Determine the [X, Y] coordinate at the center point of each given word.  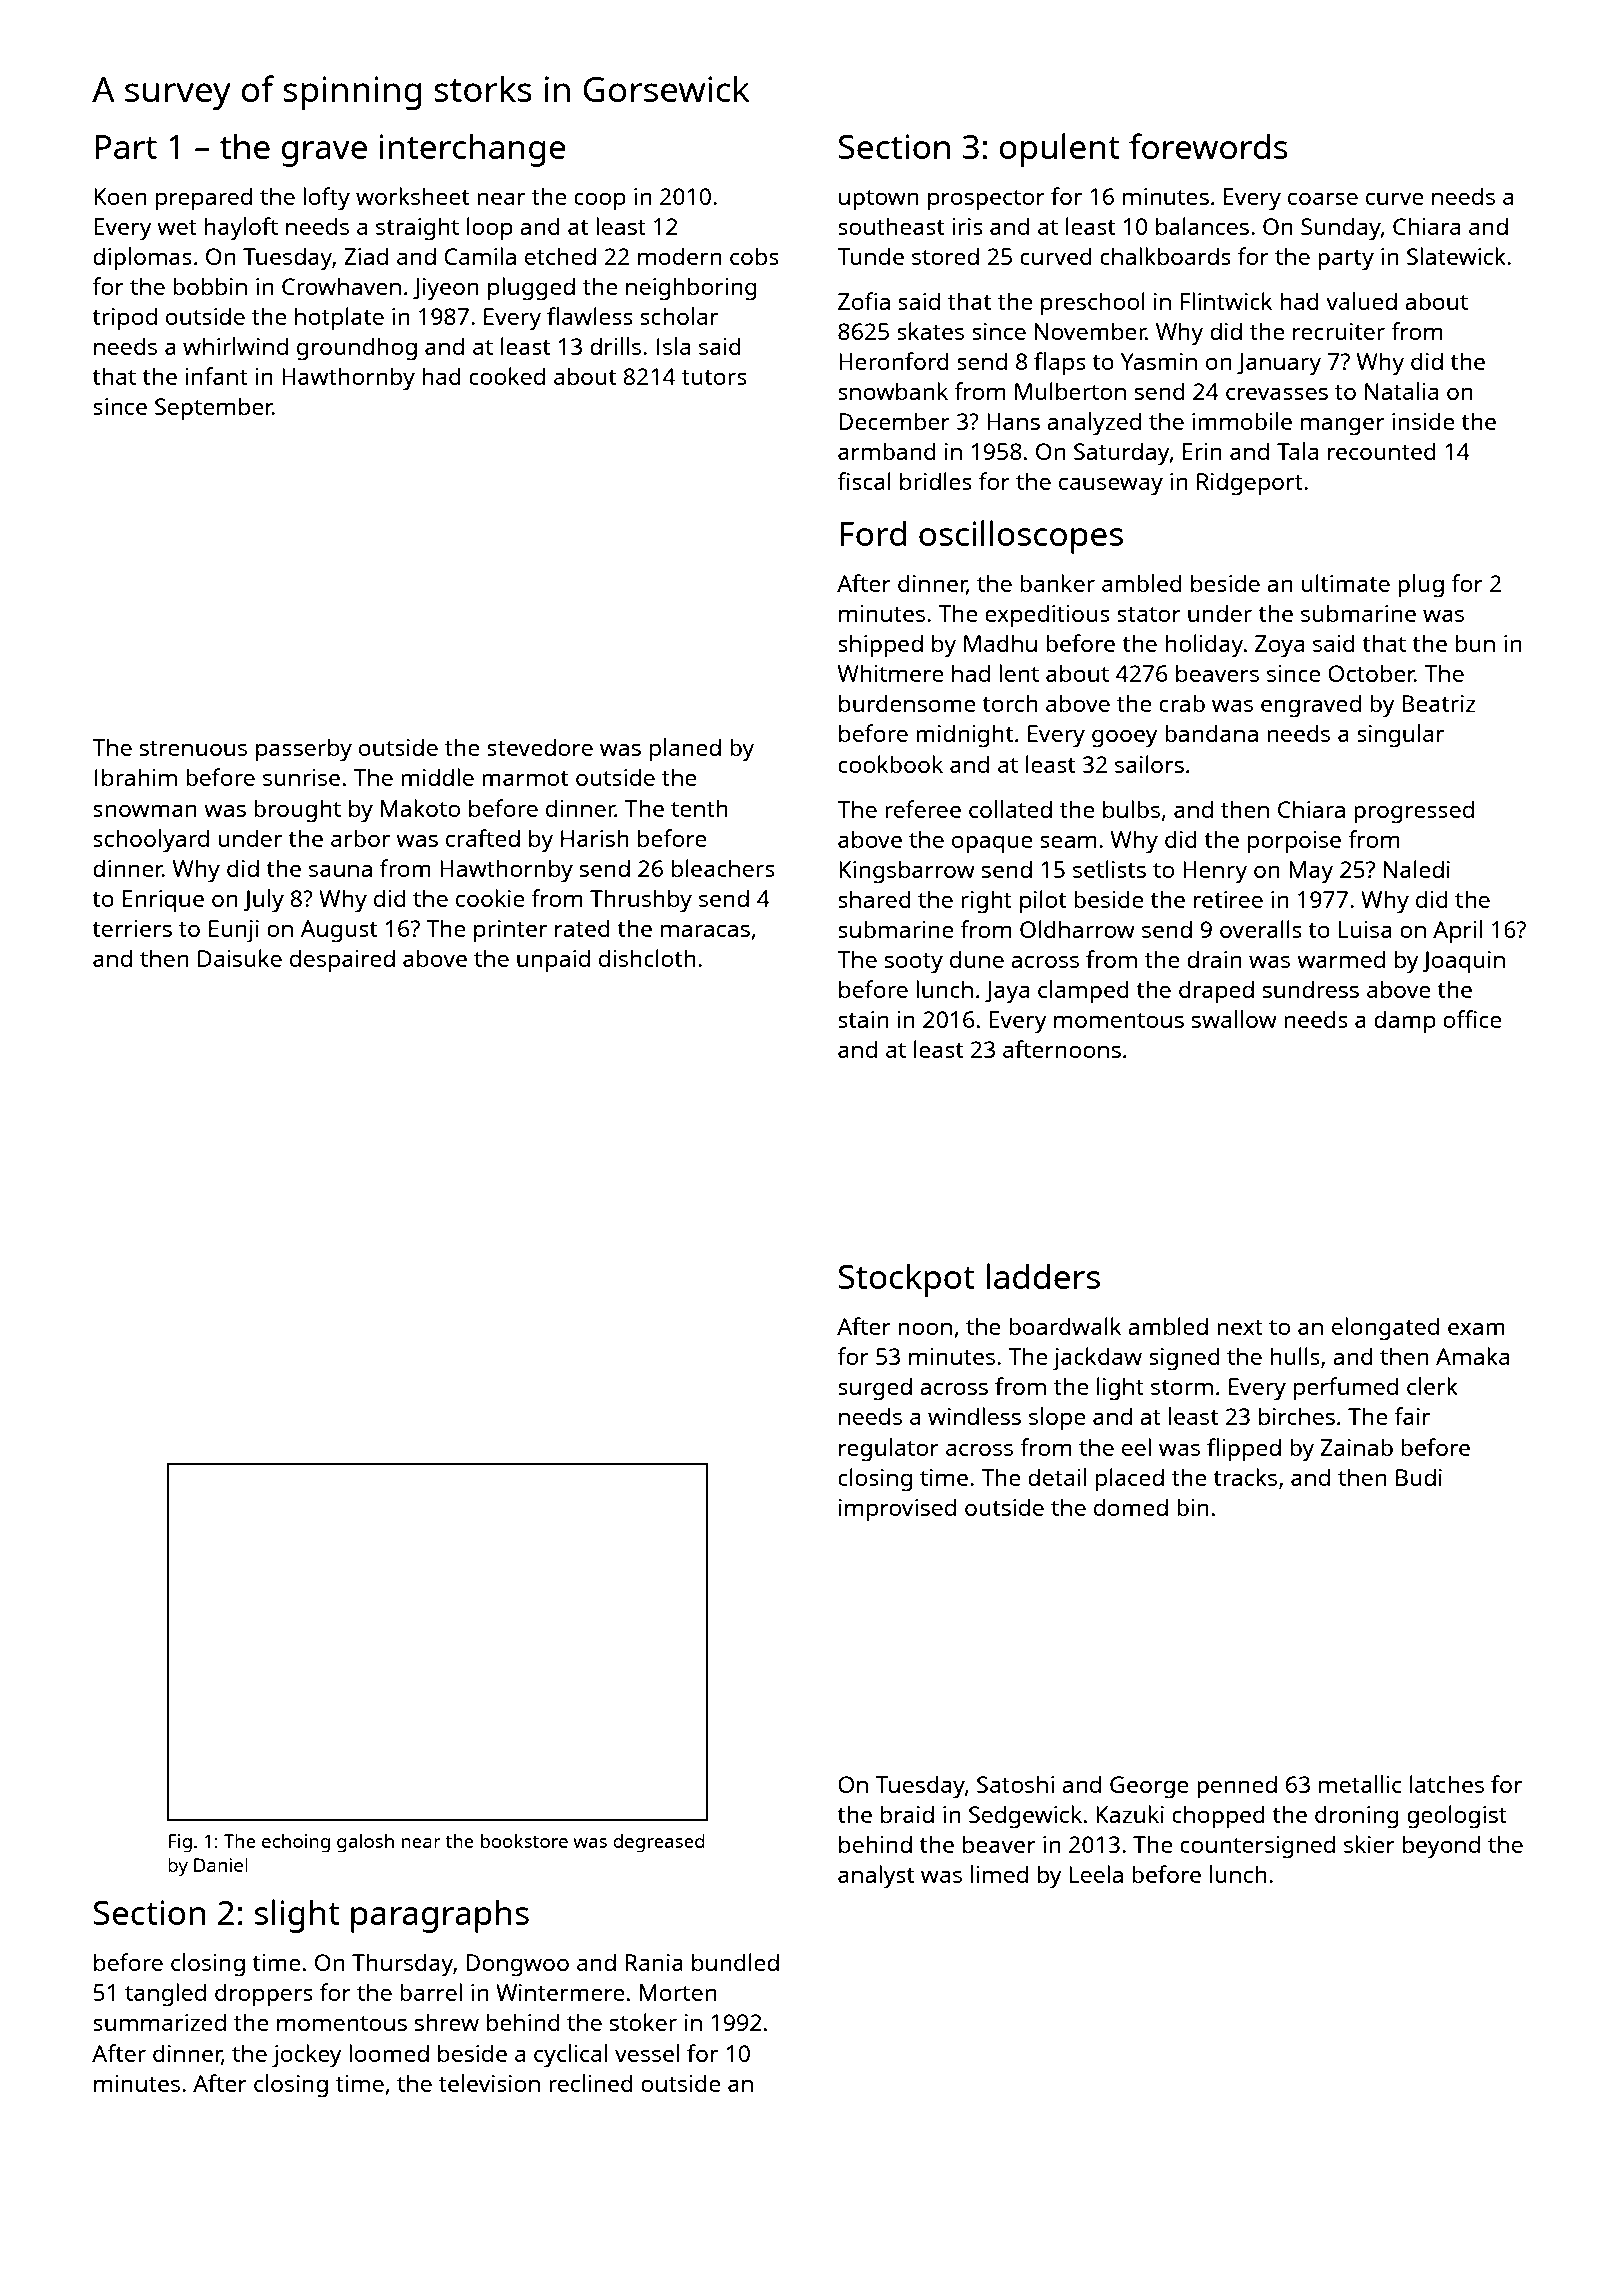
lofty [326, 199]
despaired [342, 961]
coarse [1323, 198]
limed [999, 1874]
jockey [307, 2056]
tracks [1245, 1477]
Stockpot [907, 1280]
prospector [986, 200]
